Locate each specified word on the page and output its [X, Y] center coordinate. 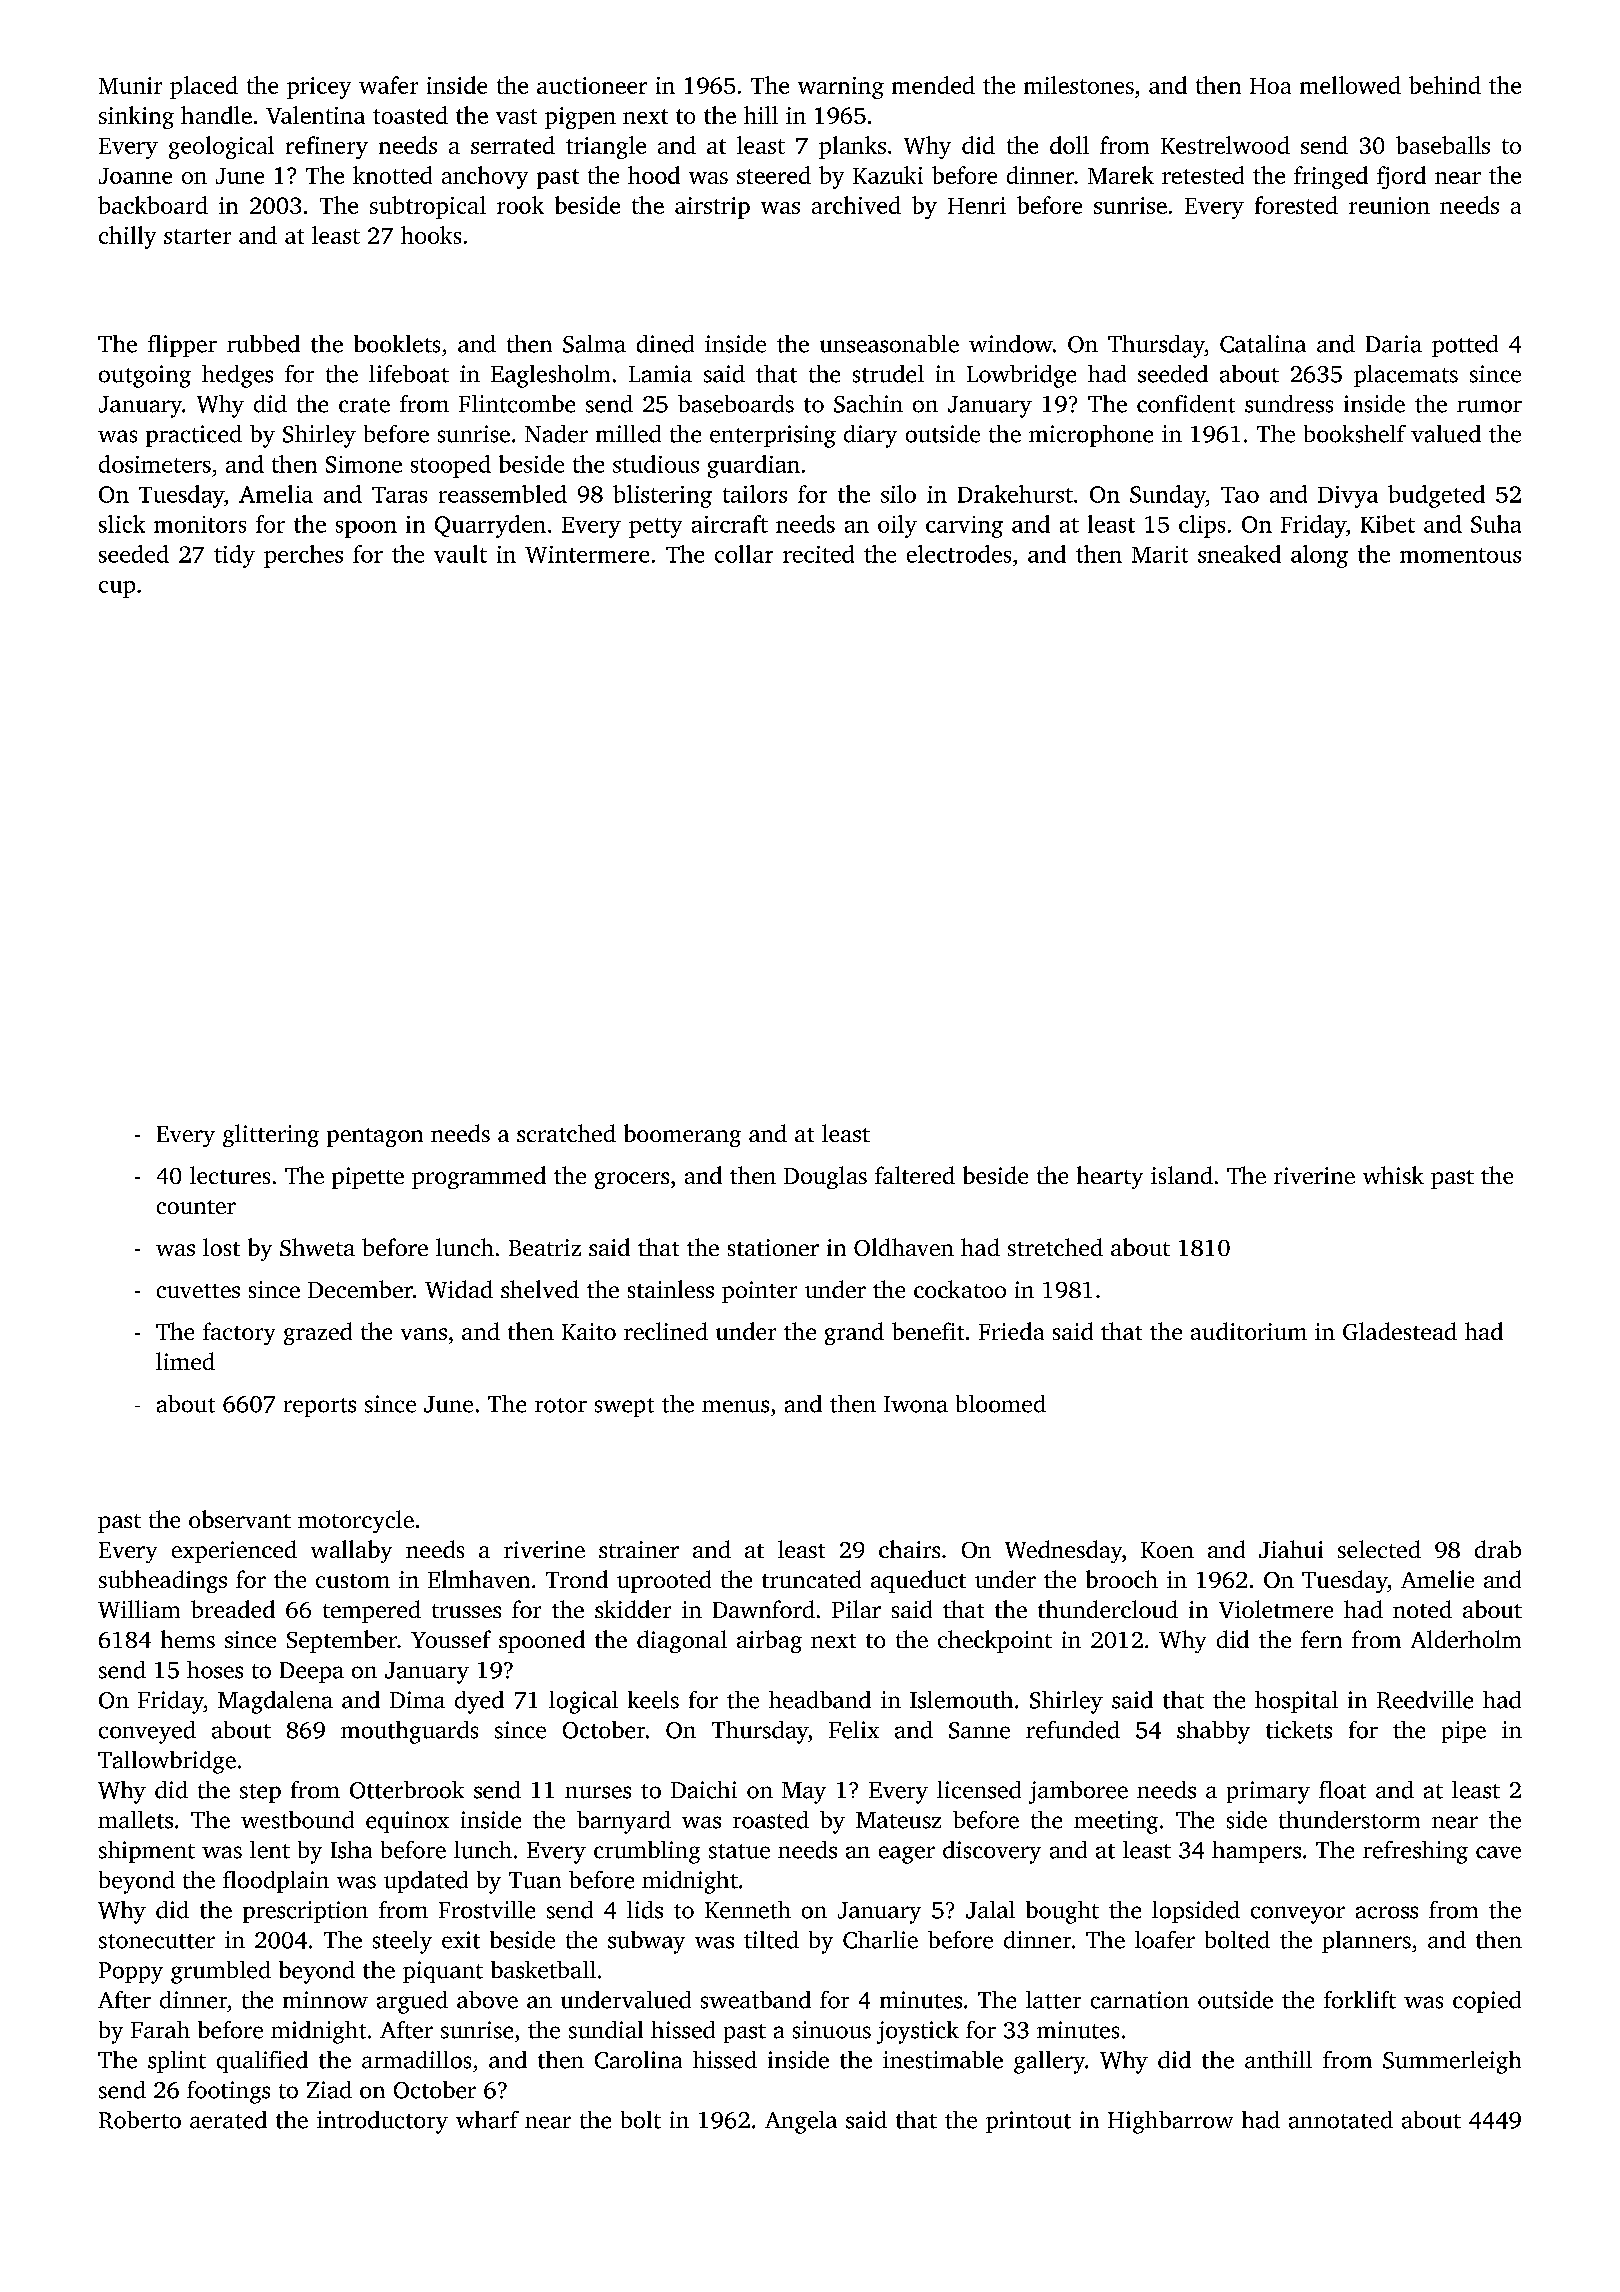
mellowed [1350, 85]
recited [818, 554]
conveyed [147, 1732]
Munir [130, 85]
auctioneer [592, 85]
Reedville [1425, 1700]
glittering [271, 1135]
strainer [639, 1549]
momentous [1460, 555]
